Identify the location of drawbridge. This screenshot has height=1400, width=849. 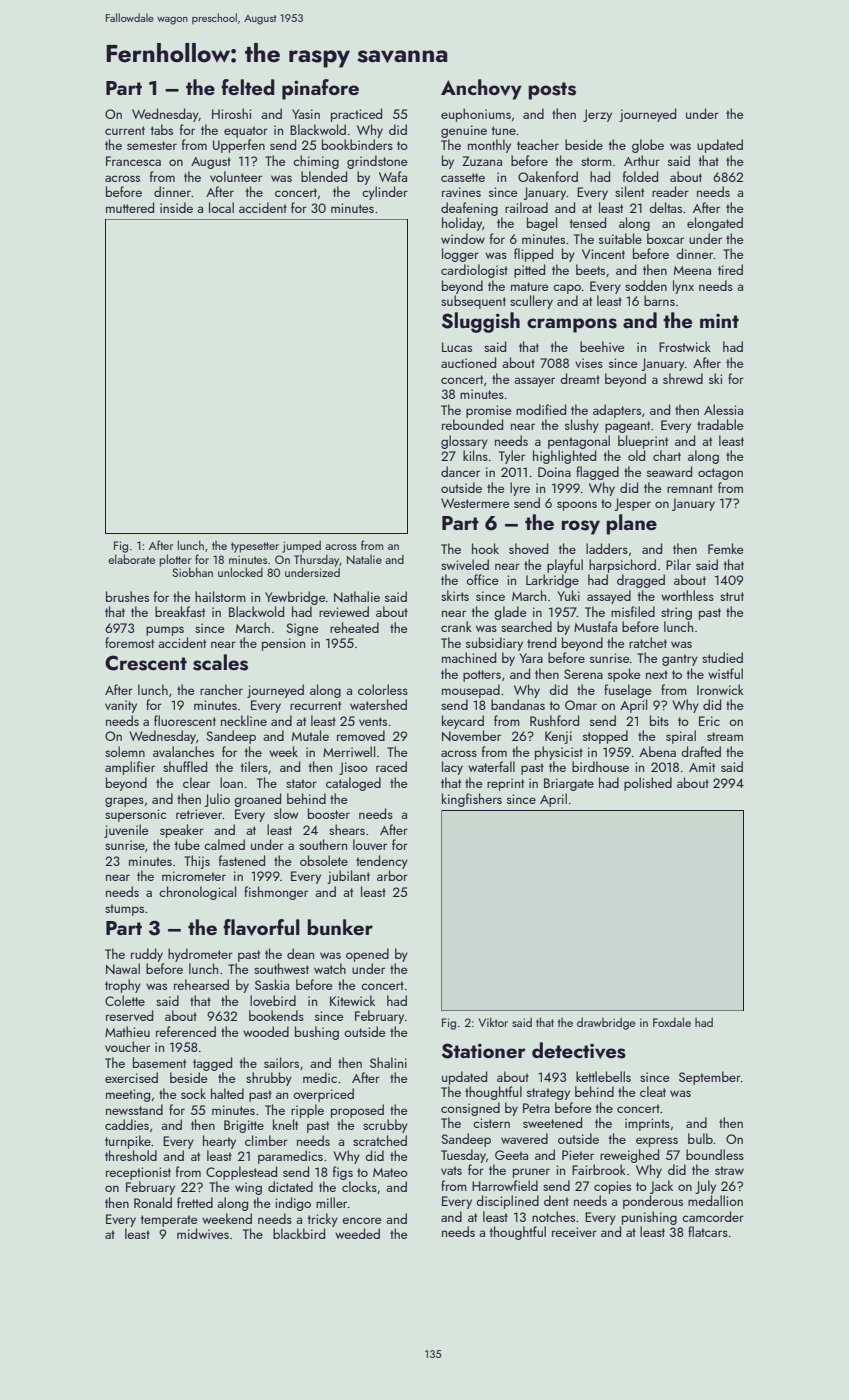
(606, 1023).
